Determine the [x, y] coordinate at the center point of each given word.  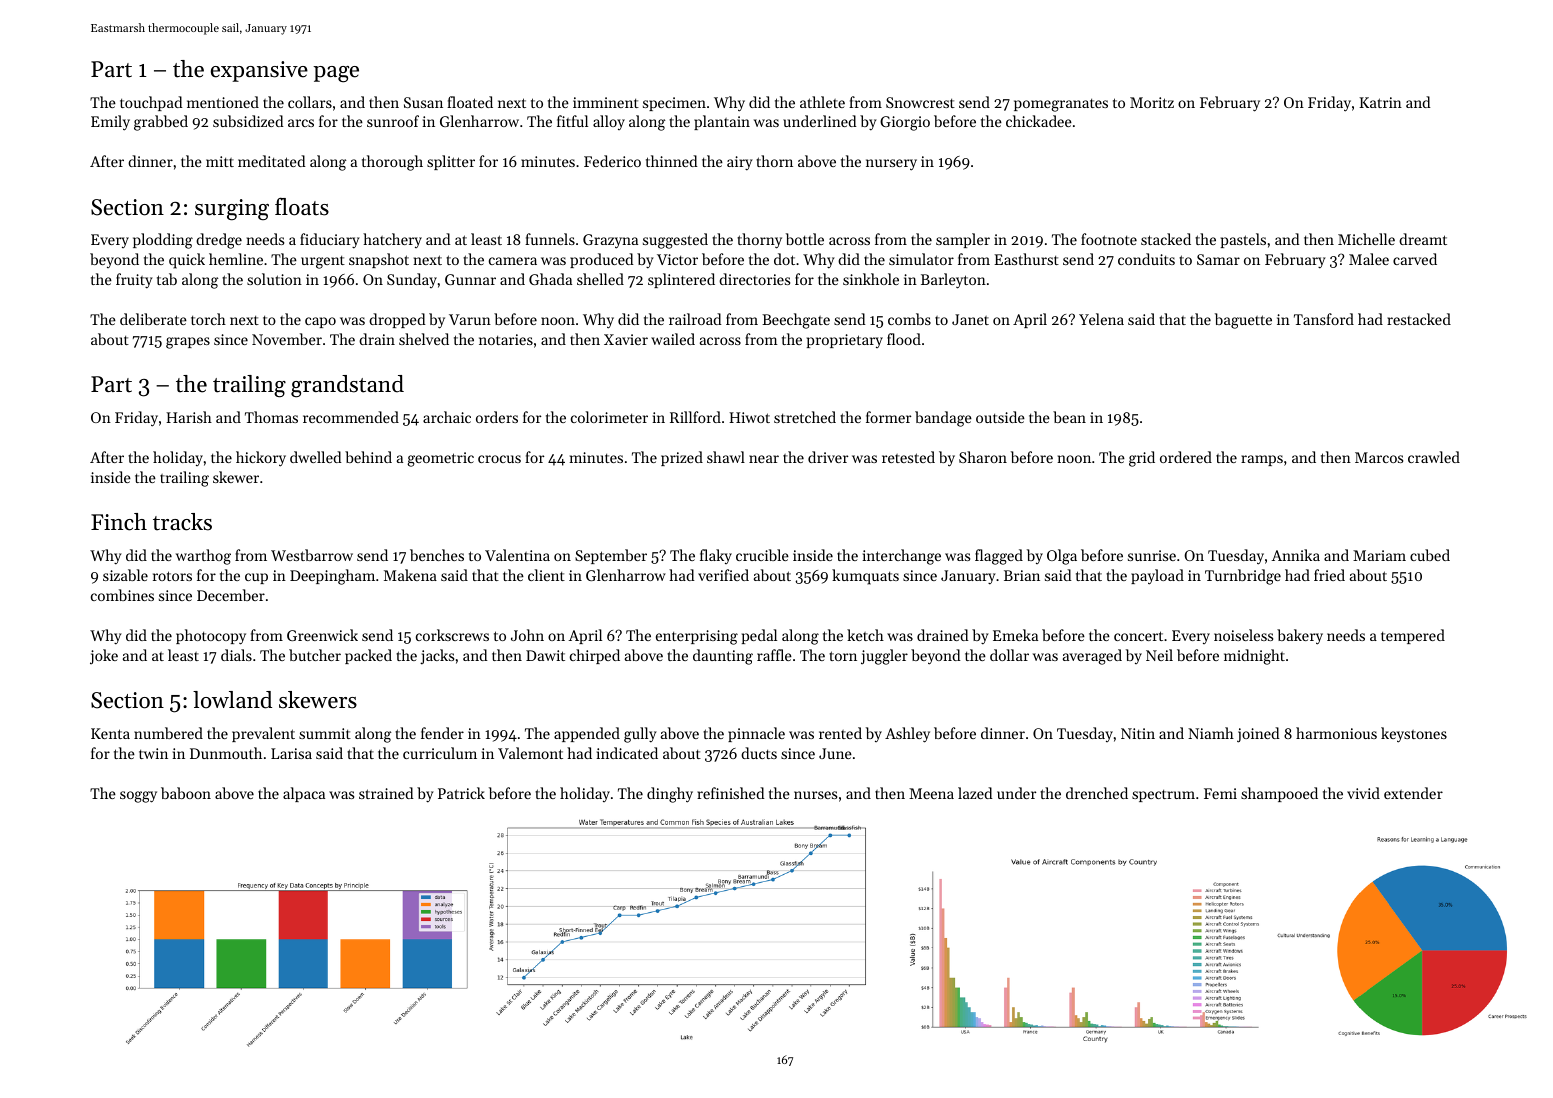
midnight [1254, 657]
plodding [163, 241]
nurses [815, 795]
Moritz [1152, 102]
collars [310, 102]
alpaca [304, 794]
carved [1415, 259]
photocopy [211, 637]
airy [740, 163]
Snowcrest [920, 102]
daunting [723, 657]
